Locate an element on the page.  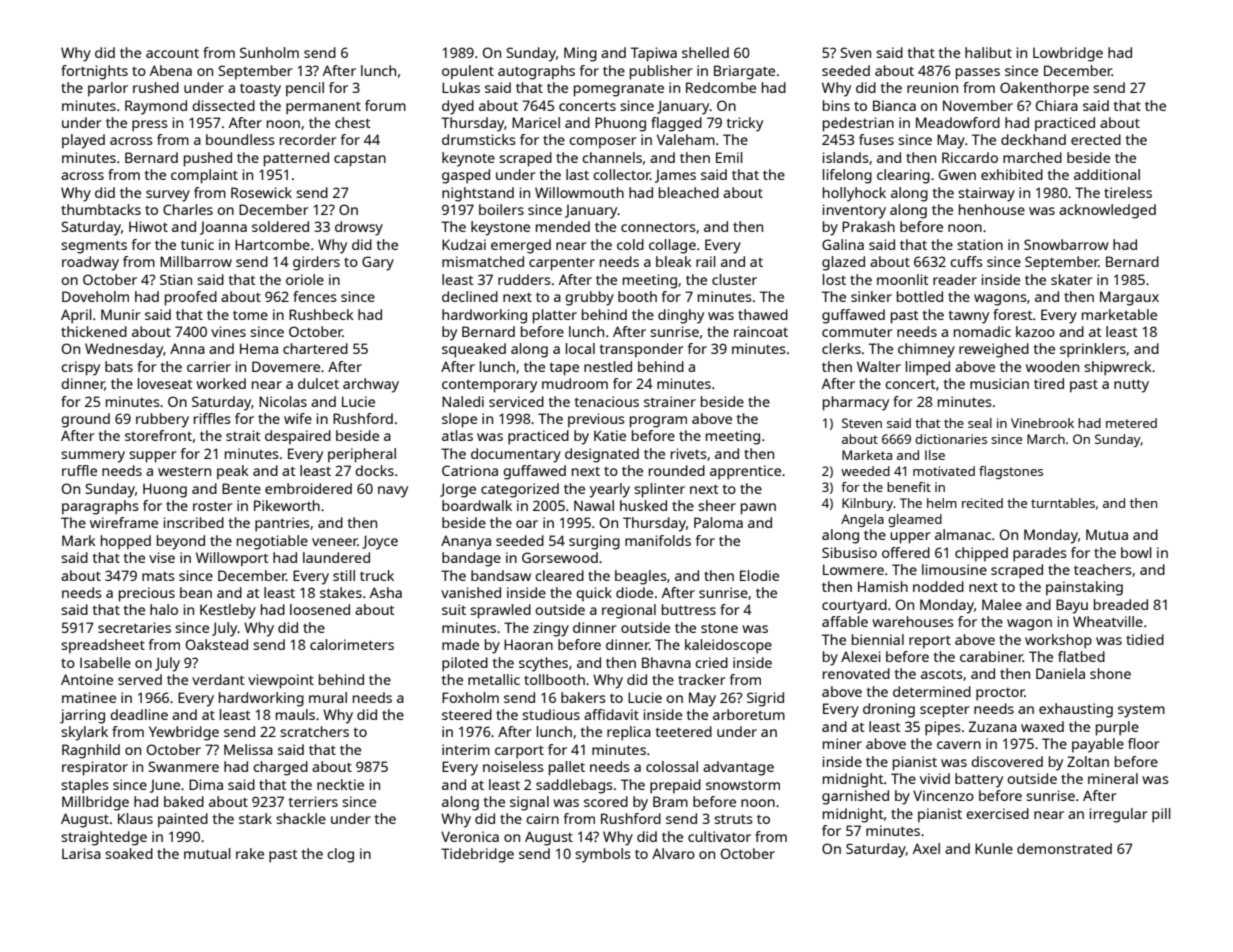
shelled is located at coordinates (705, 52).
